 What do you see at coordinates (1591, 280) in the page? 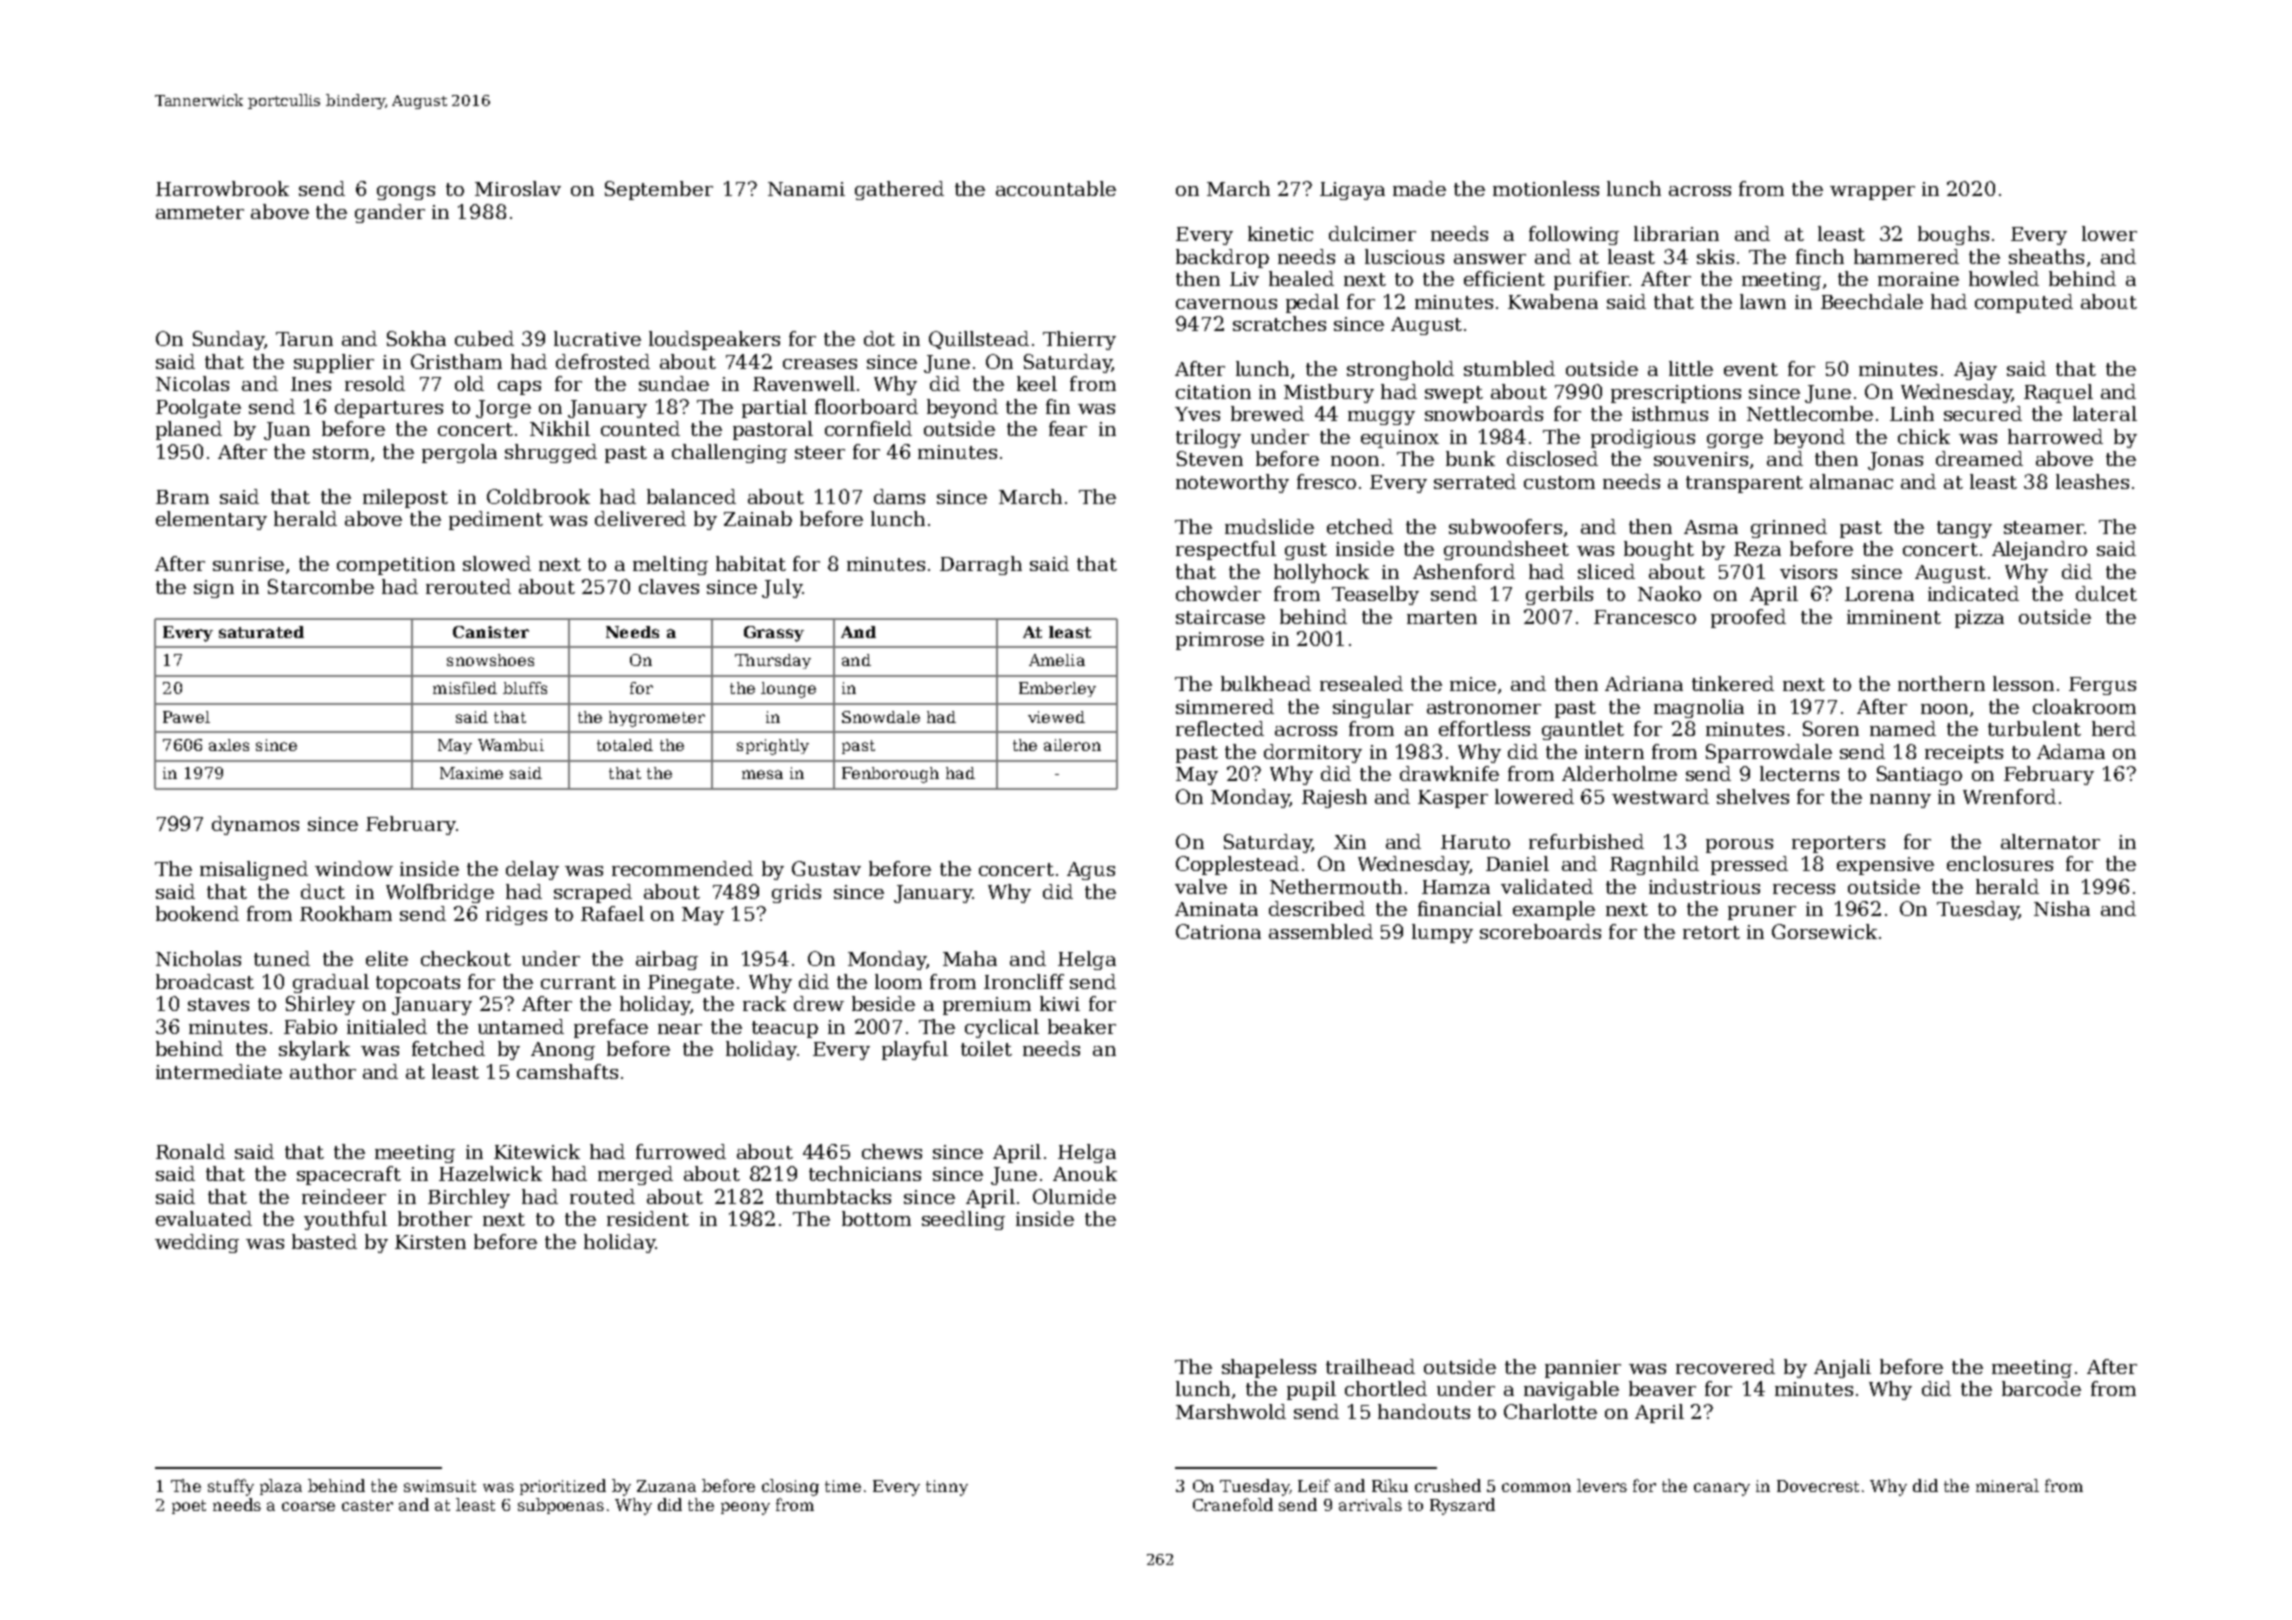
I see `purifier` at bounding box center [1591, 280].
